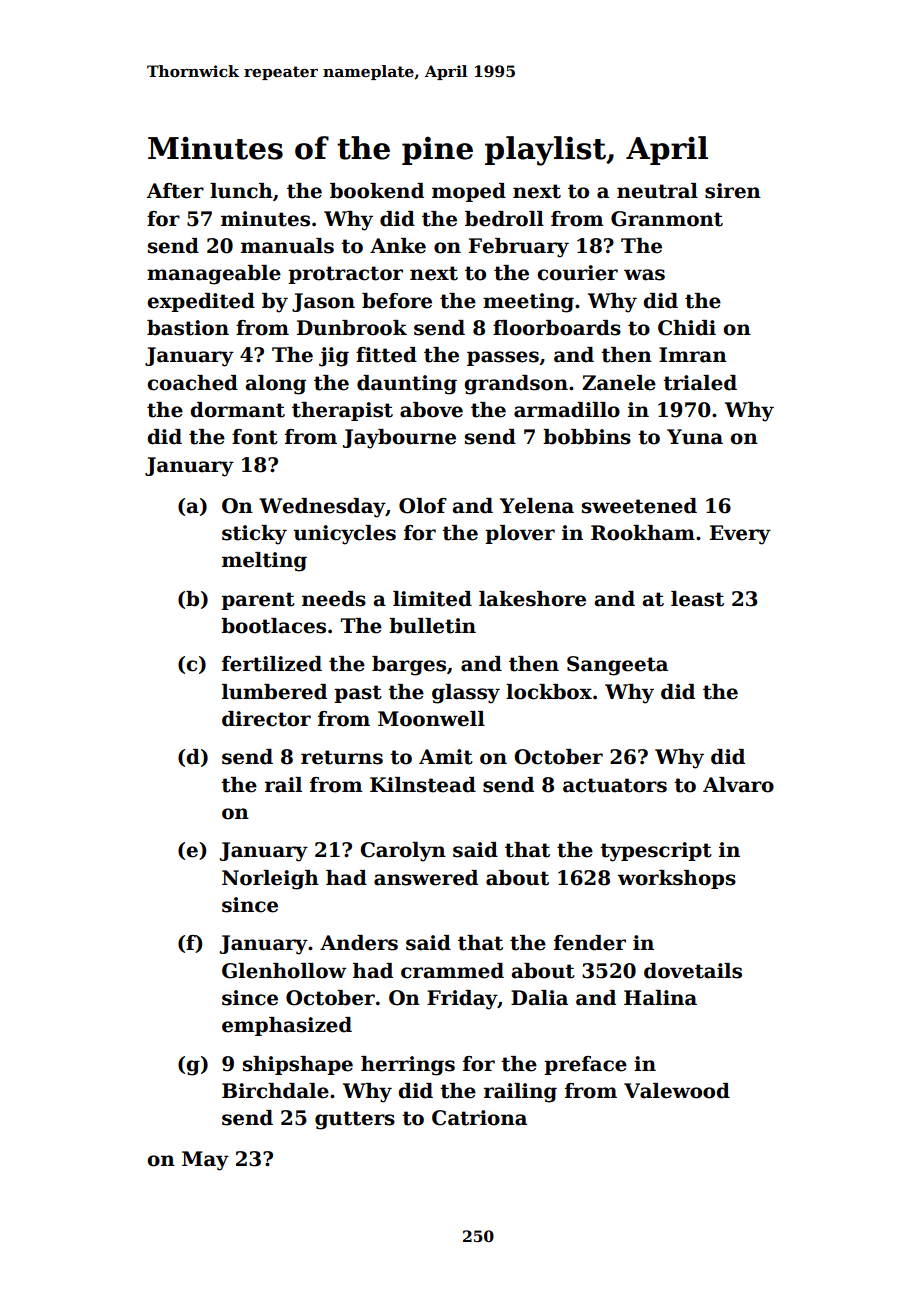 The image size is (924, 1311). I want to click on neutral, so click(657, 191).
